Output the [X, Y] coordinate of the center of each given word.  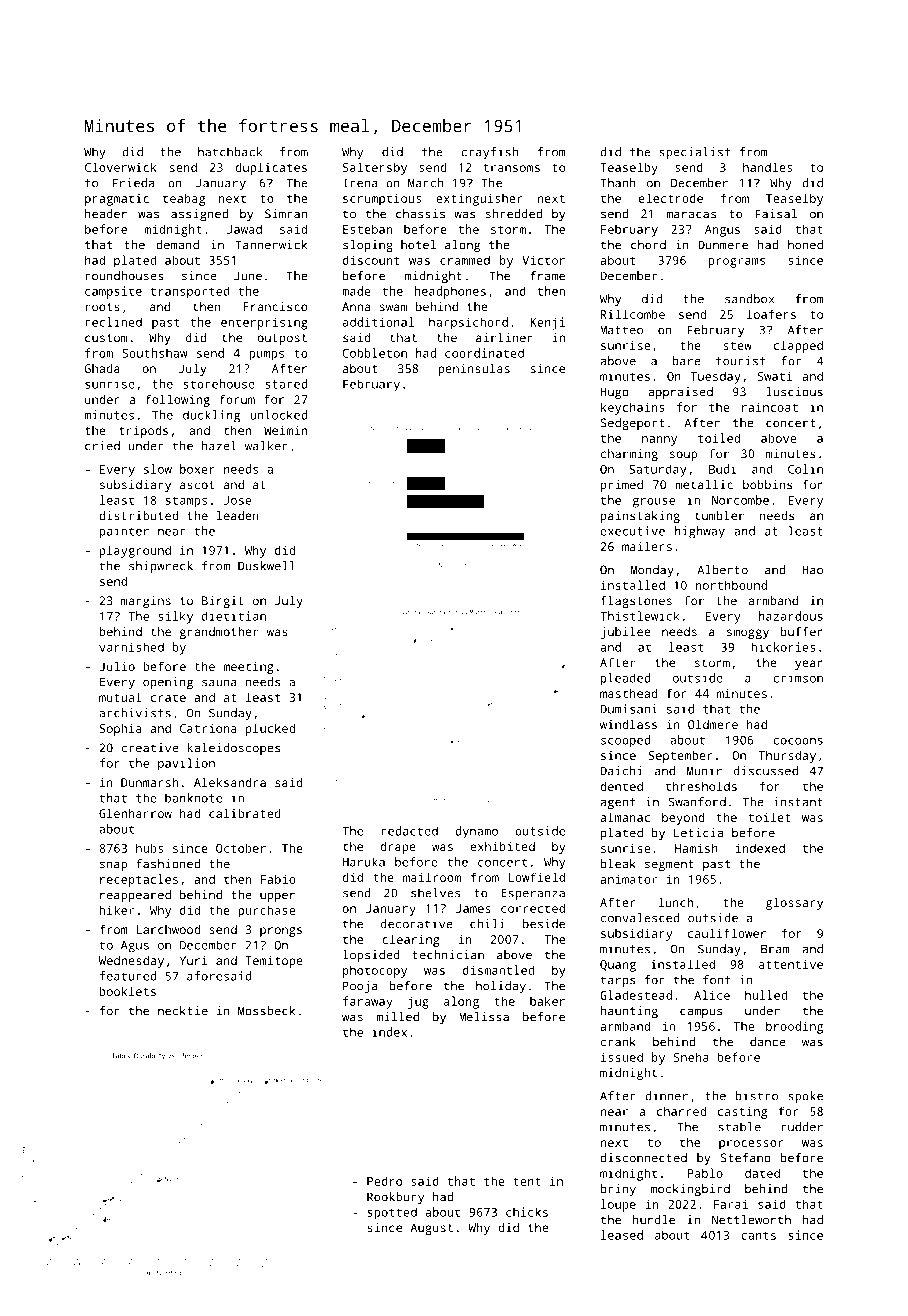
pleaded [625, 679]
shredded [514, 214]
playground [135, 551]
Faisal [776, 214]
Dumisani [628, 709]
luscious [794, 392]
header [106, 214]
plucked [270, 729]
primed [622, 486]
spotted [392, 1213]
